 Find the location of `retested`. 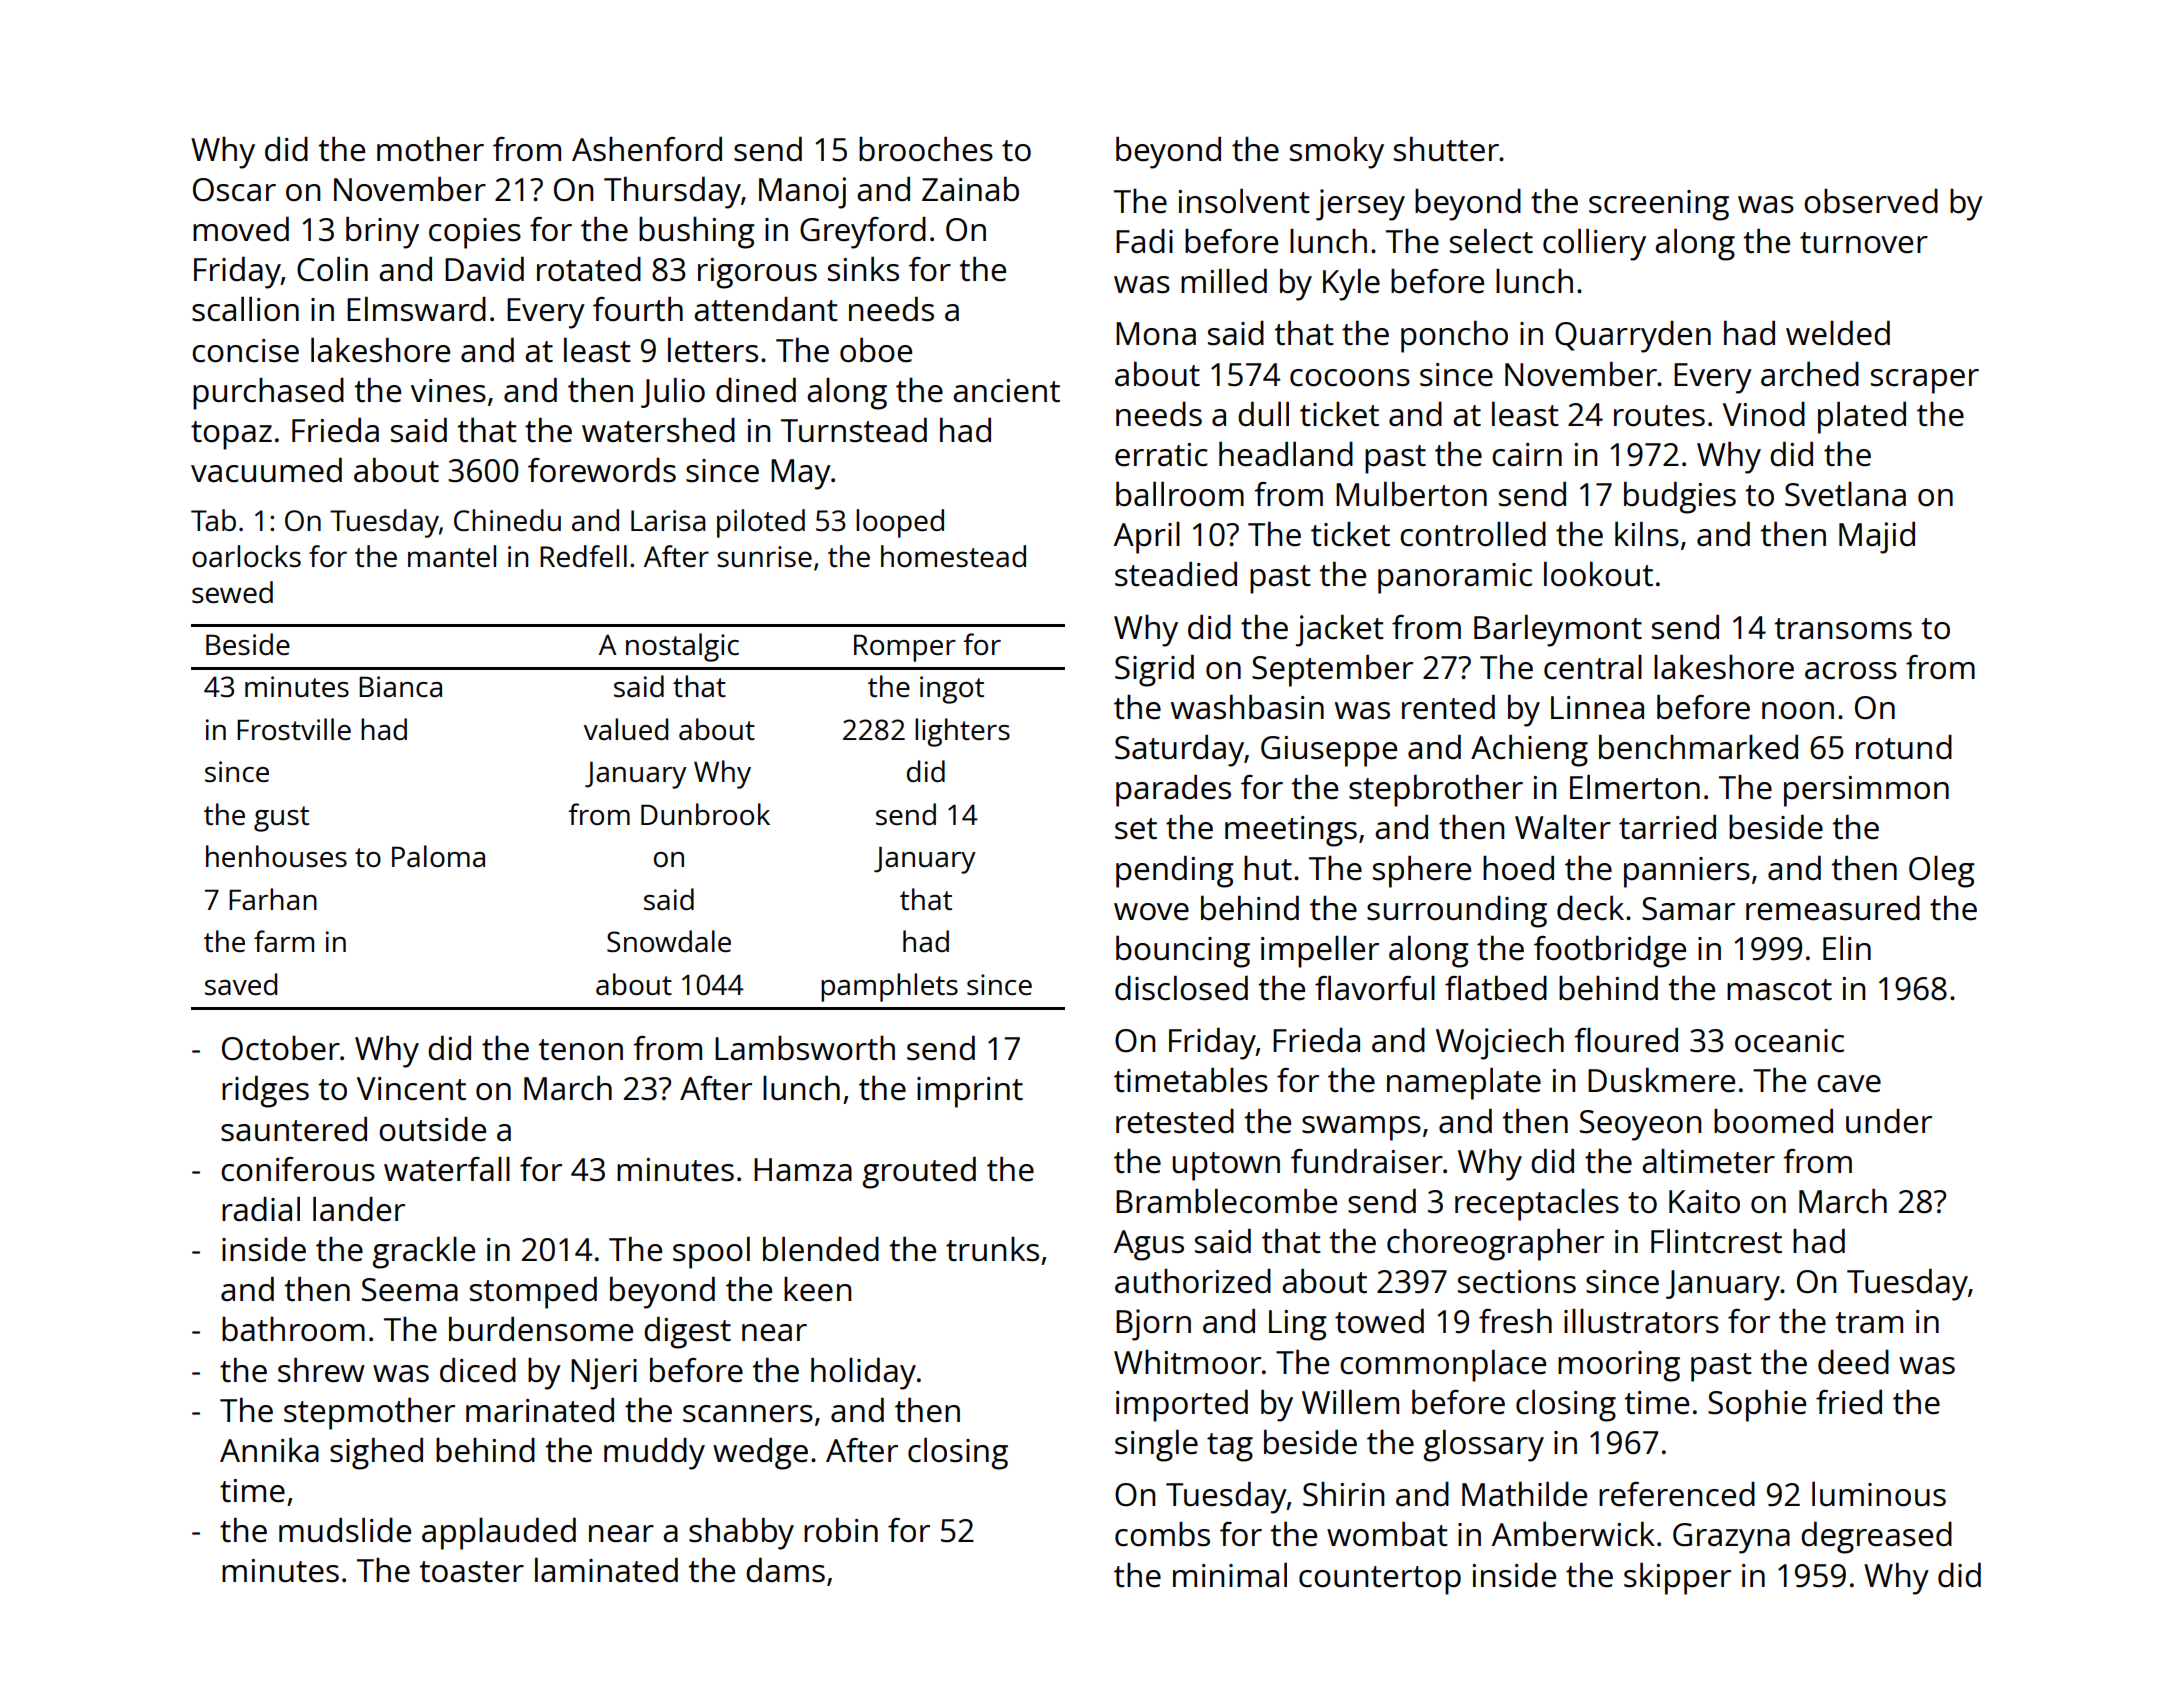

retested is located at coordinates (1175, 1121).
